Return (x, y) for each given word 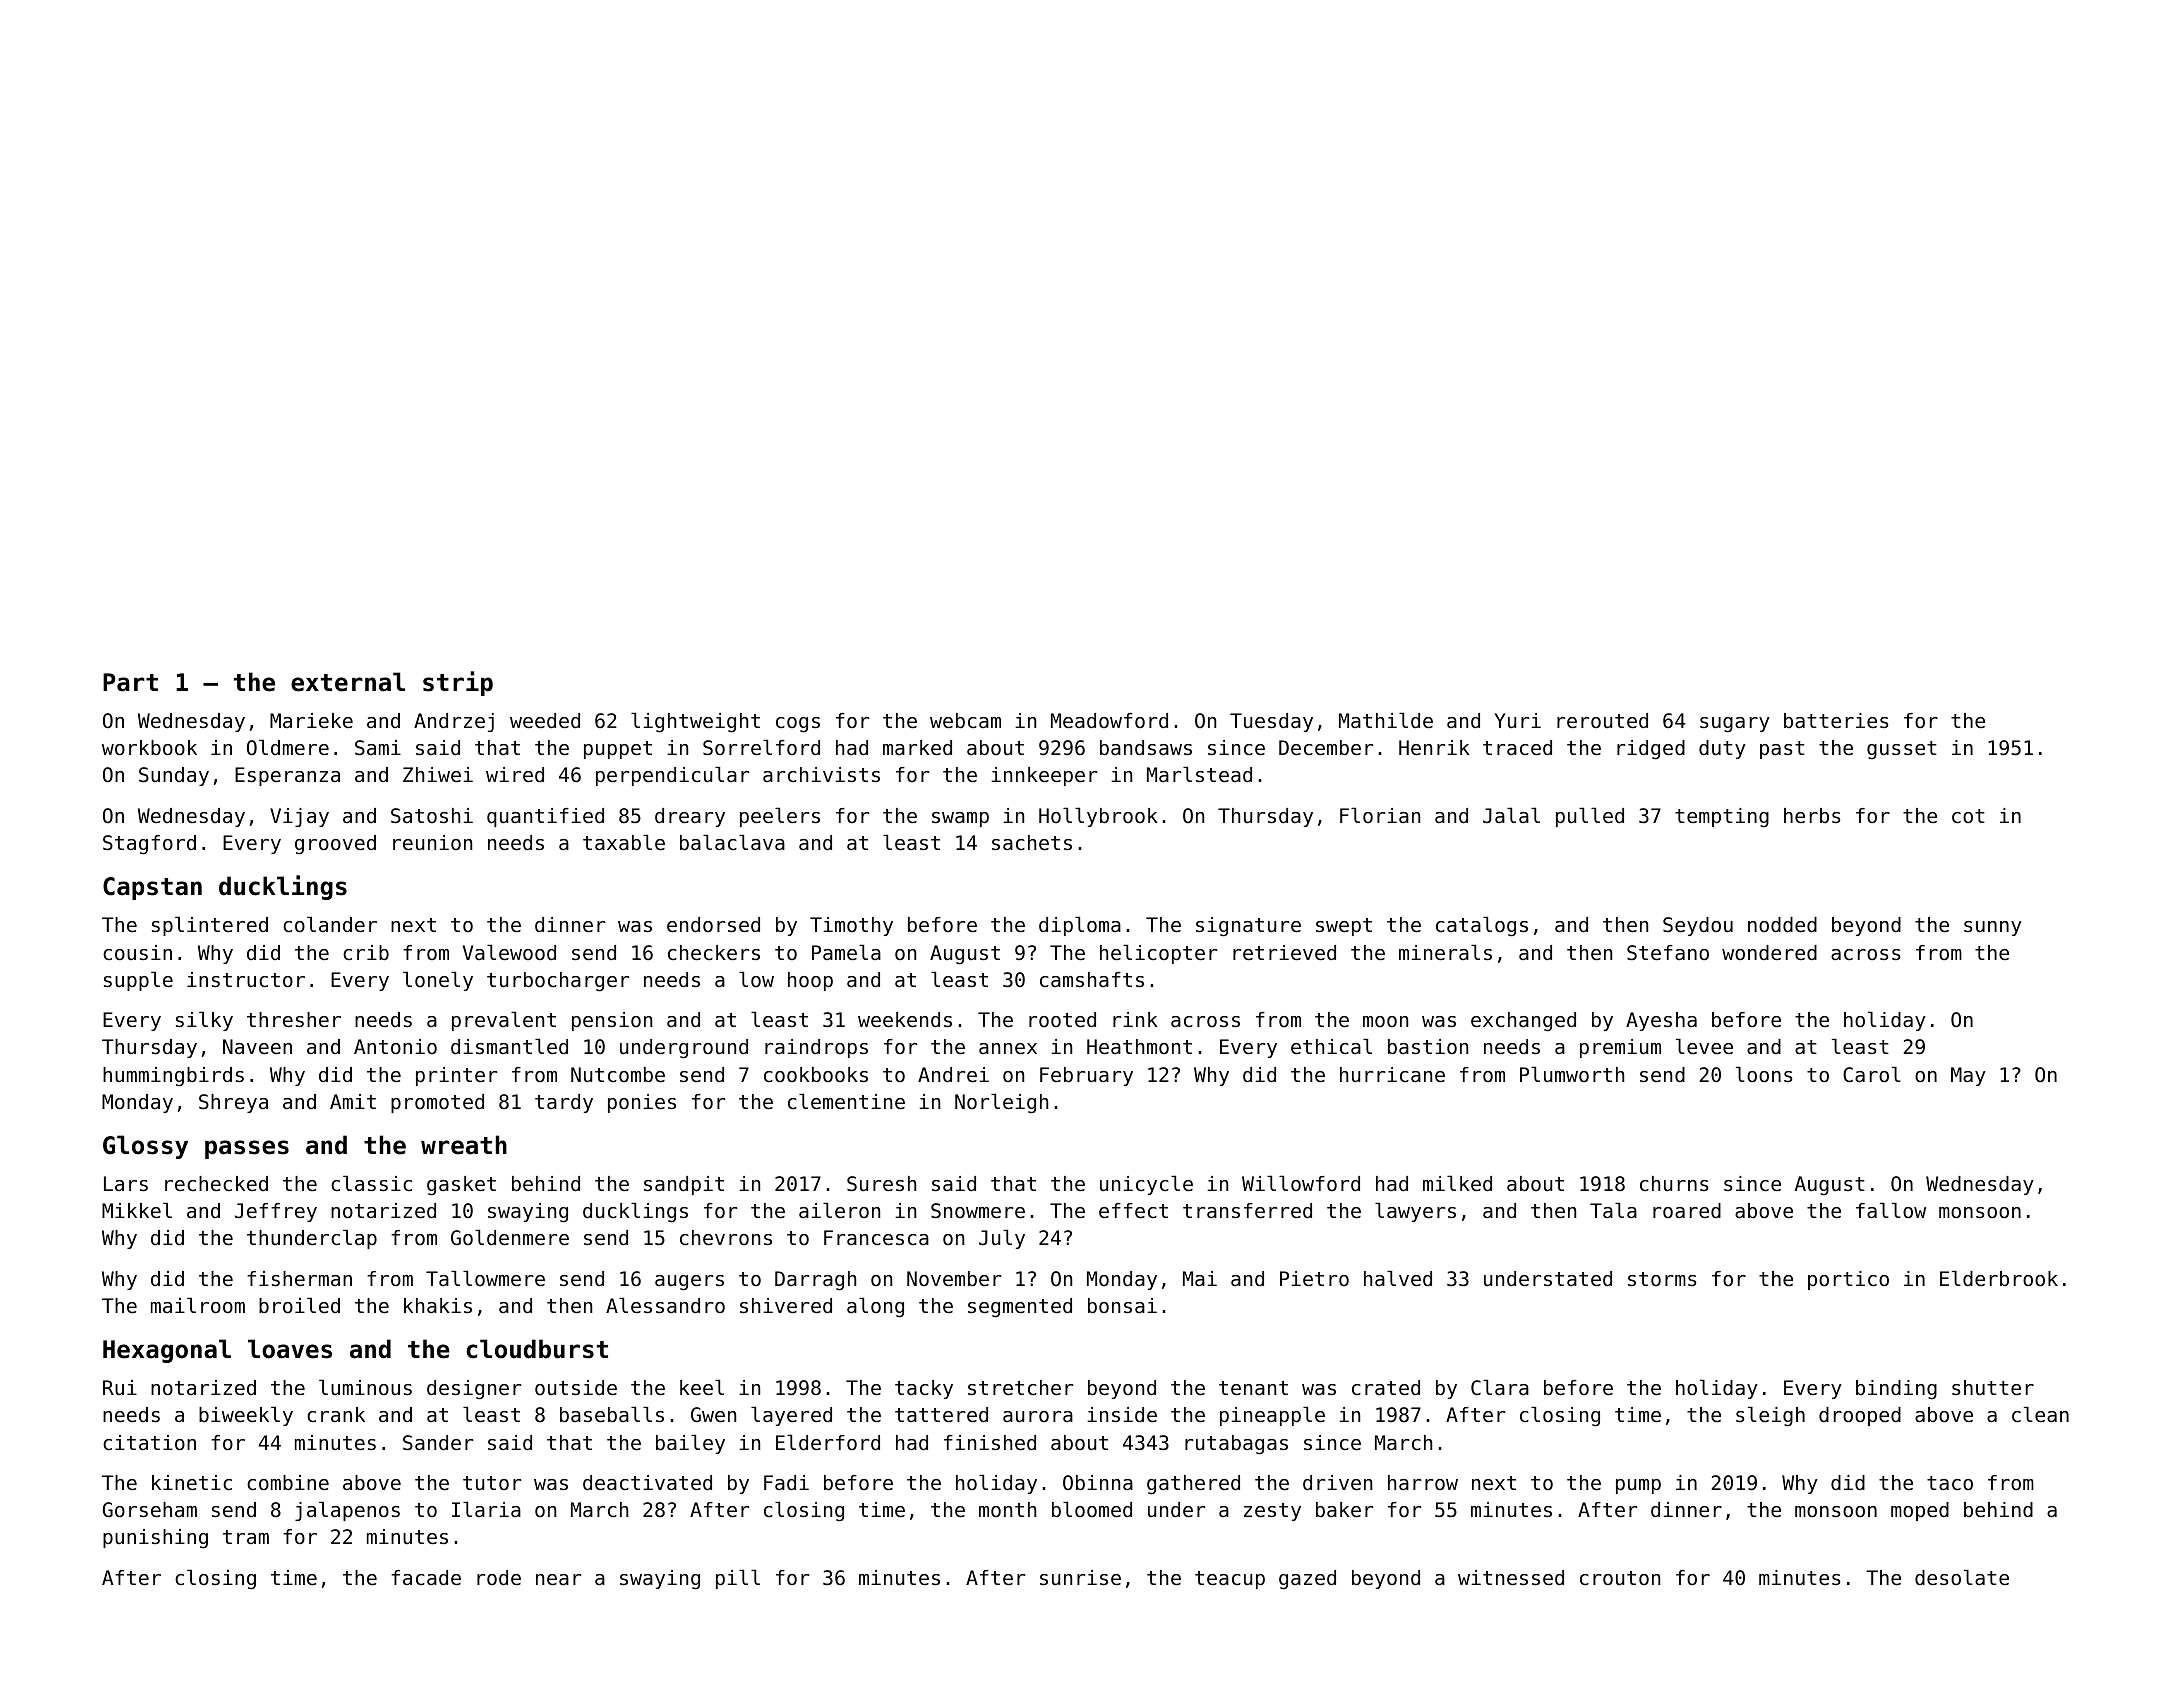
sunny (1993, 928)
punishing (155, 1539)
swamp (960, 819)
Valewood (509, 952)
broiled (299, 1305)
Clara (1500, 1387)
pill (738, 1579)
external (348, 682)
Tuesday (1271, 722)
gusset (1902, 750)
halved (1398, 1278)
